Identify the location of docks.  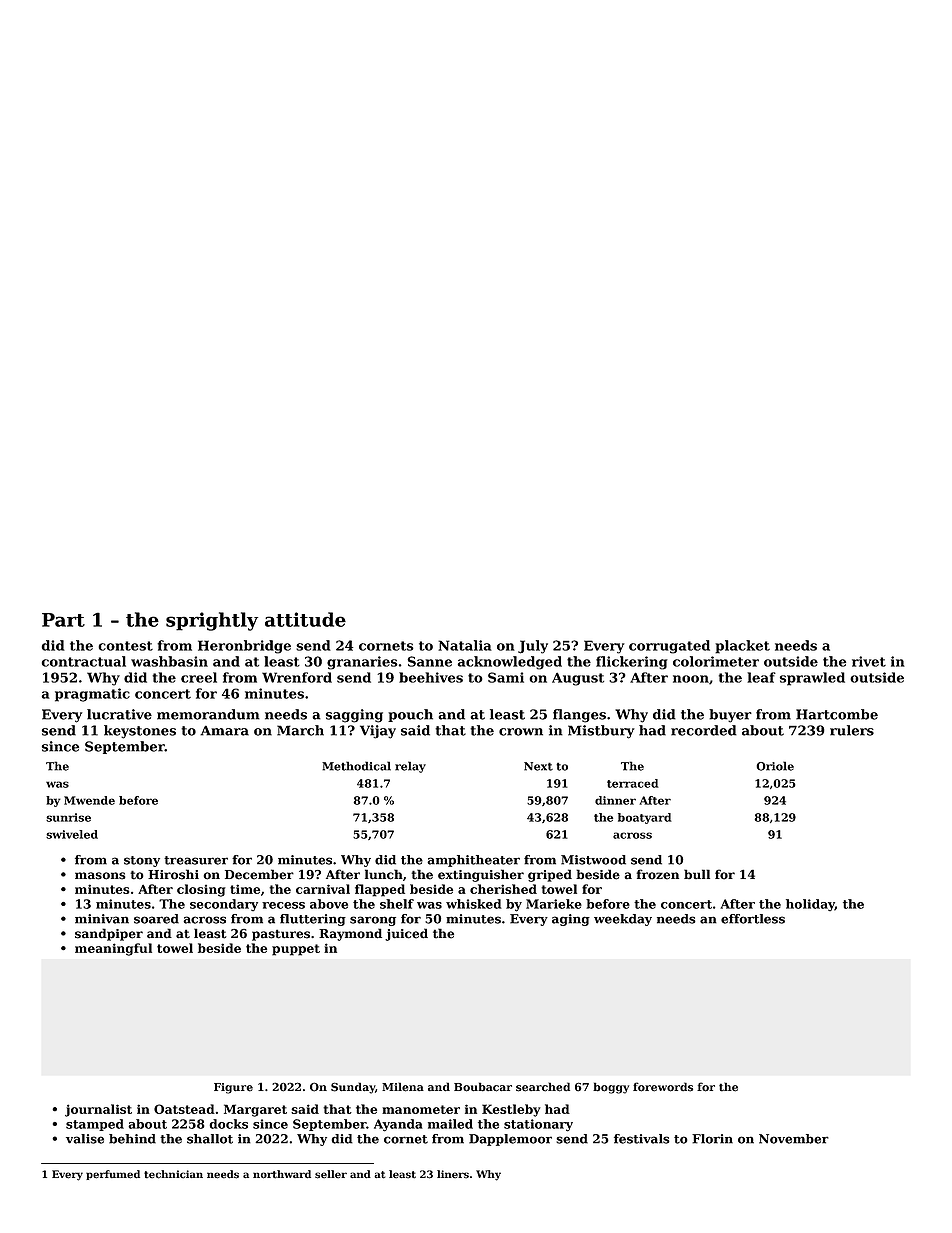
(228, 1124).
